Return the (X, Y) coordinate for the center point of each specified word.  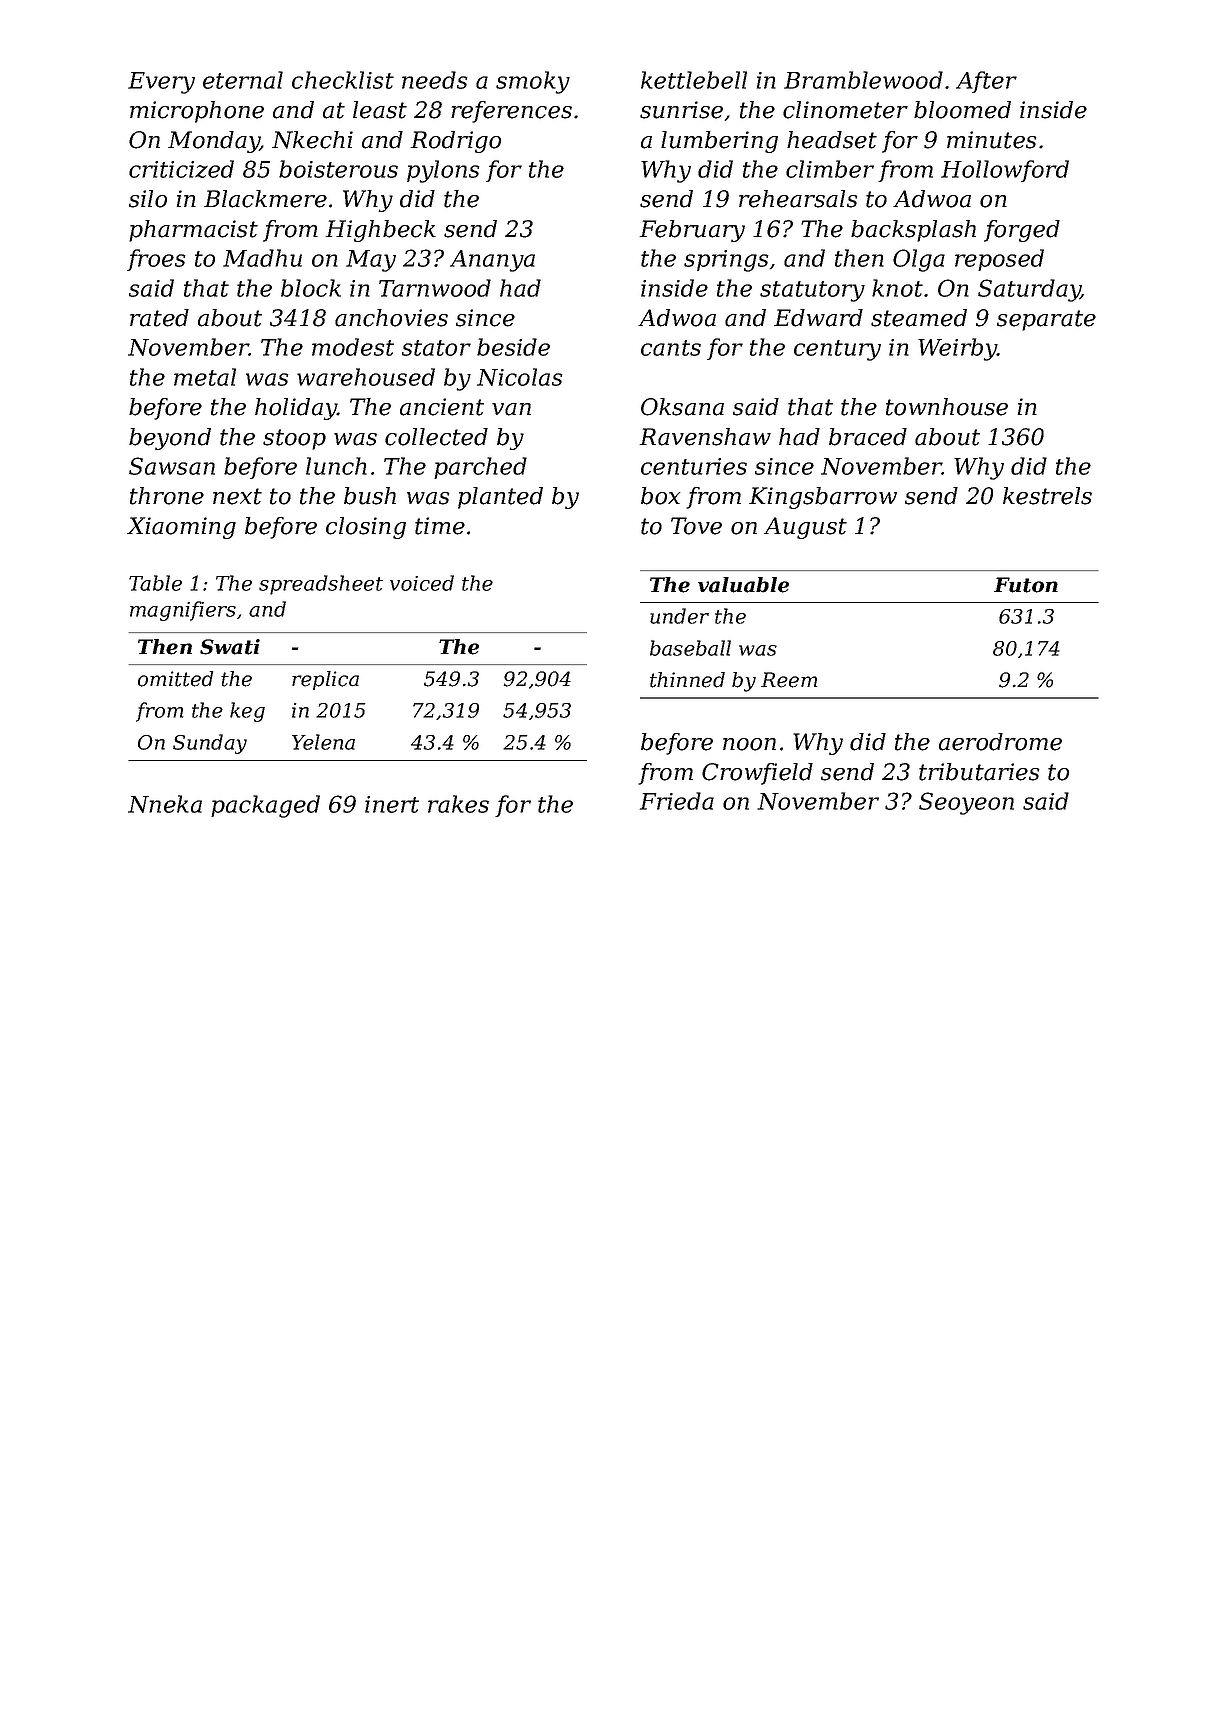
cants (671, 348)
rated (159, 318)
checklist (343, 80)
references (511, 112)
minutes (991, 140)
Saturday (1029, 290)
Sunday (210, 744)
